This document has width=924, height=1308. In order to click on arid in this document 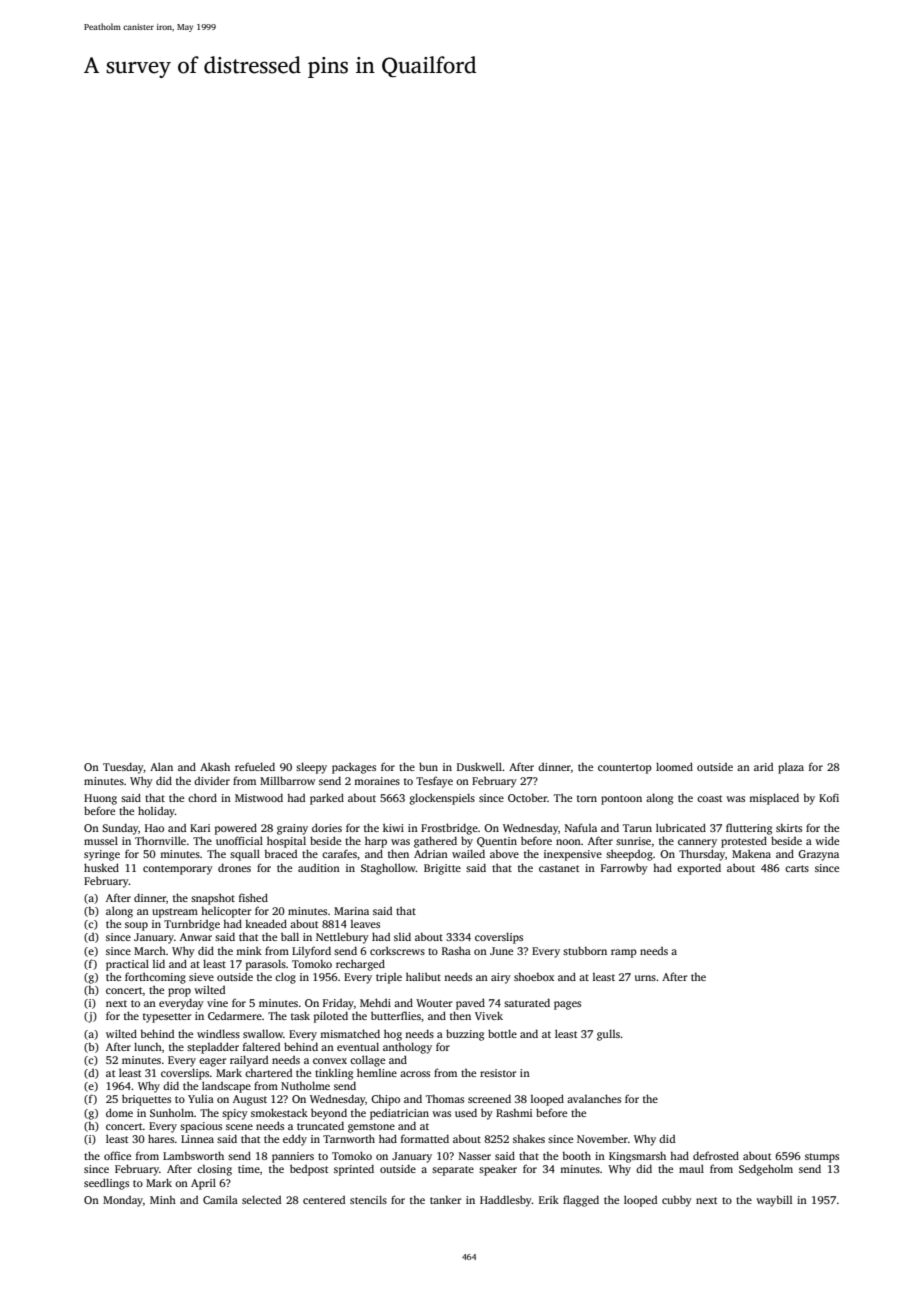, I will do `click(763, 767)`.
